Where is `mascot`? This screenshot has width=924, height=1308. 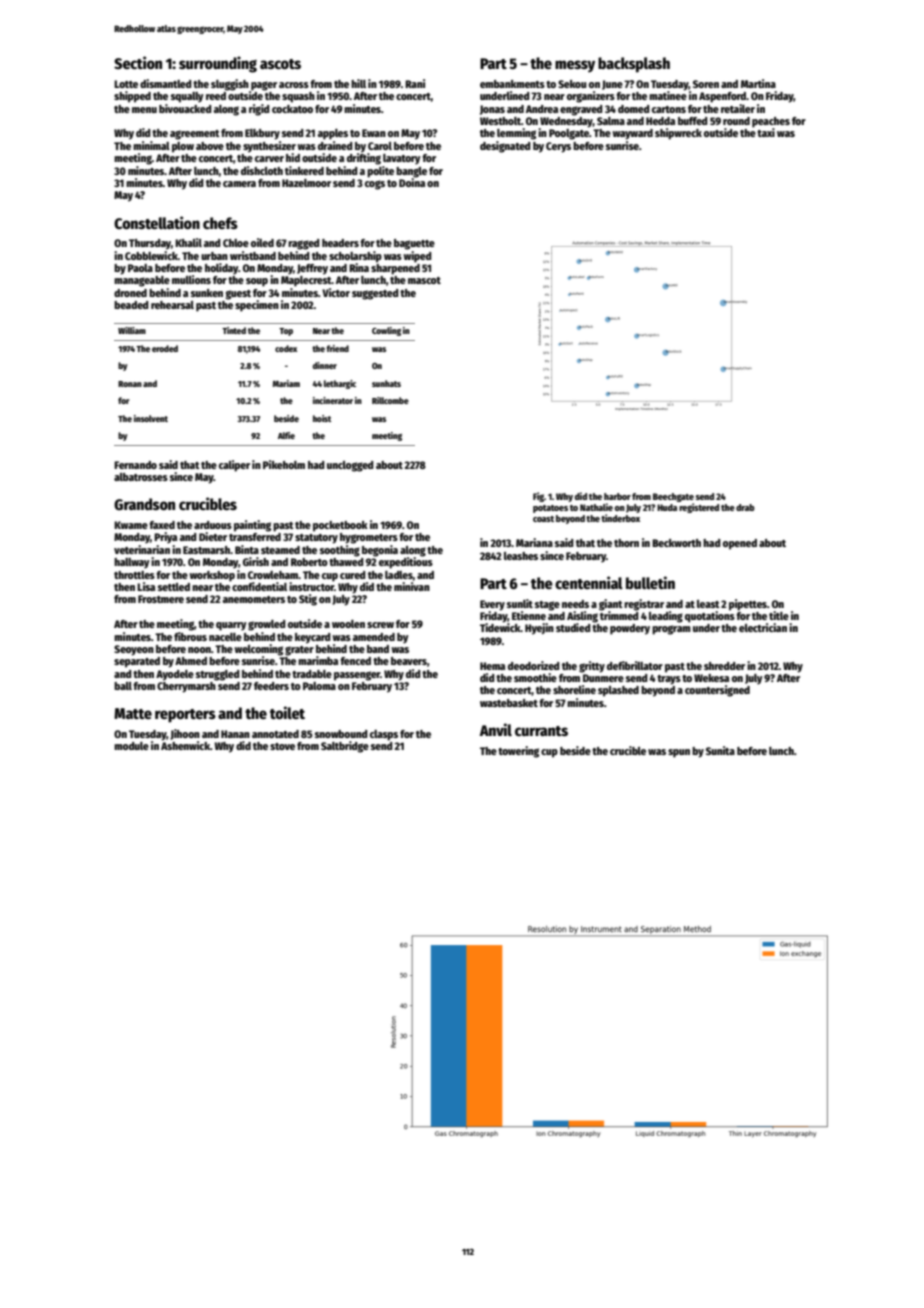
mascot is located at coordinates (424, 280).
